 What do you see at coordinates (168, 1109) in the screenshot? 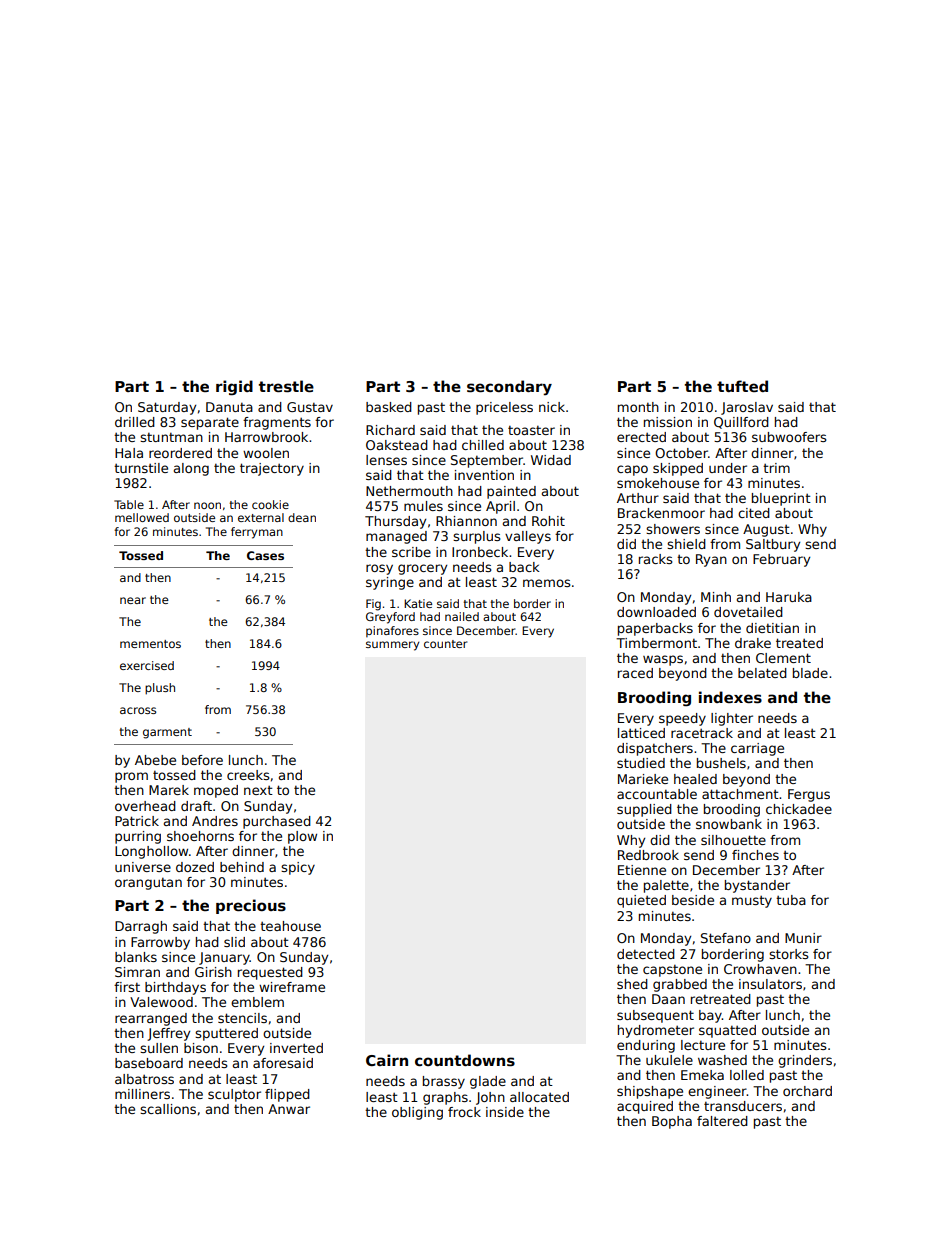
I see `scallions` at bounding box center [168, 1109].
